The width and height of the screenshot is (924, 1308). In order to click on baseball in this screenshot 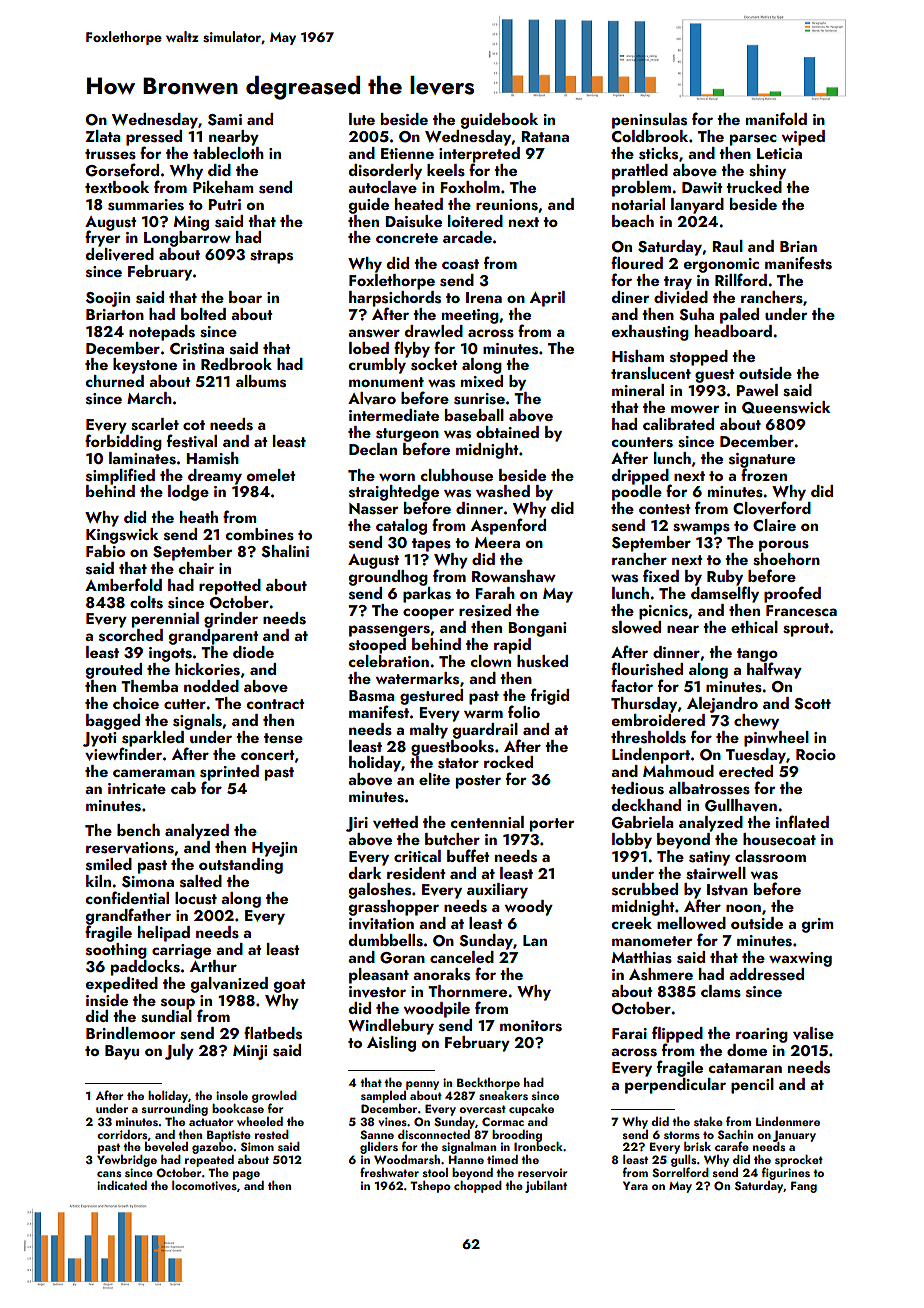, I will do `click(474, 415)`.
